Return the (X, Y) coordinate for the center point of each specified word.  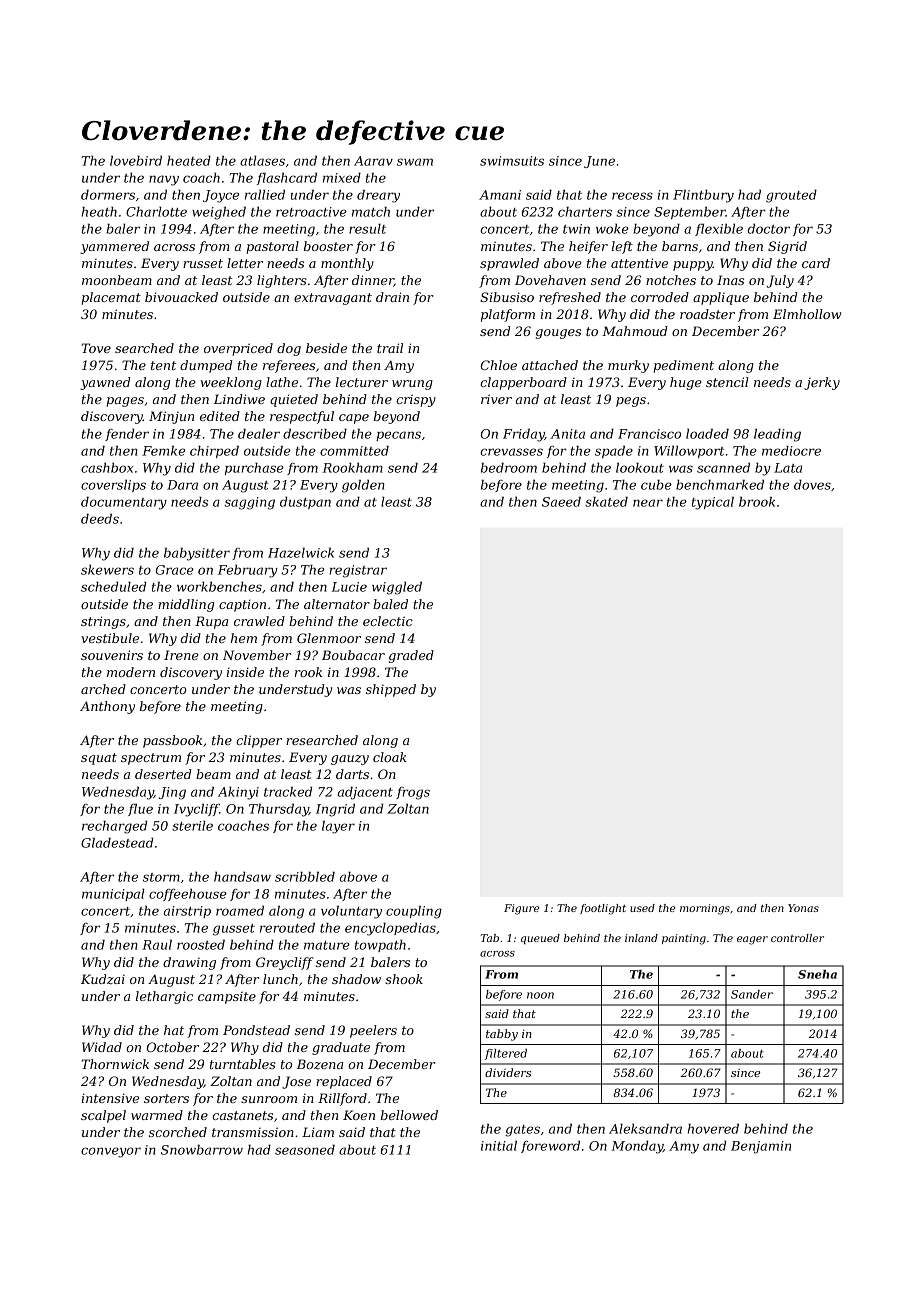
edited (220, 416)
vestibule (110, 638)
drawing (189, 963)
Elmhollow (807, 314)
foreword (550, 1146)
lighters (282, 281)
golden (363, 486)
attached (550, 365)
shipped (391, 690)
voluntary (351, 912)
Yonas (803, 908)
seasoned (305, 1149)
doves (812, 484)
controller (797, 938)
